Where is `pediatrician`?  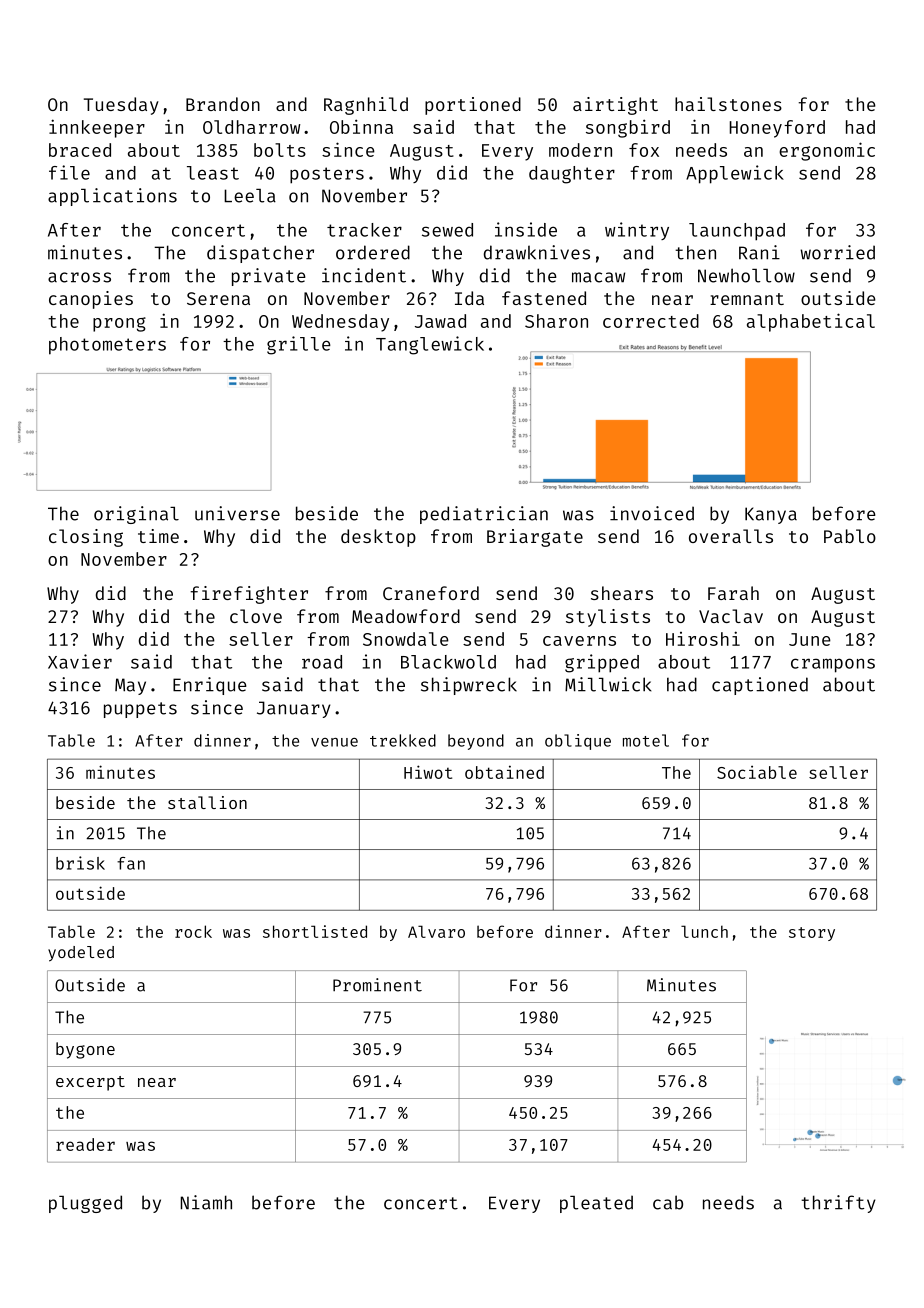 pediatrician is located at coordinates (484, 515).
